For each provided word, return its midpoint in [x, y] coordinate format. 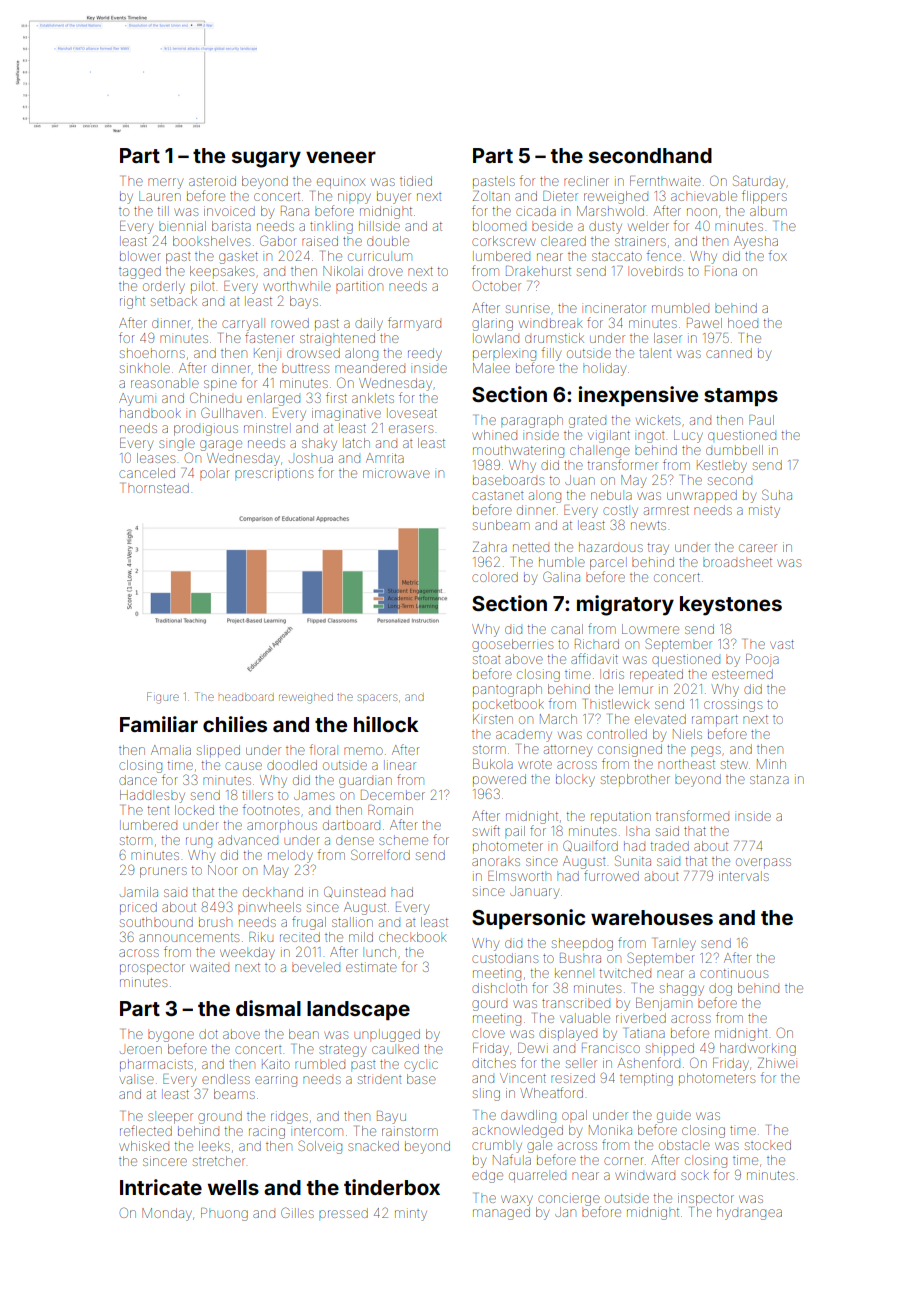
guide [674, 1117]
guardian [365, 782]
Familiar [159, 724]
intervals [744, 876]
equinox [341, 183]
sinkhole [145, 369]
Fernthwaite [665, 181]
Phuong [224, 1214]
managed [501, 1213]
